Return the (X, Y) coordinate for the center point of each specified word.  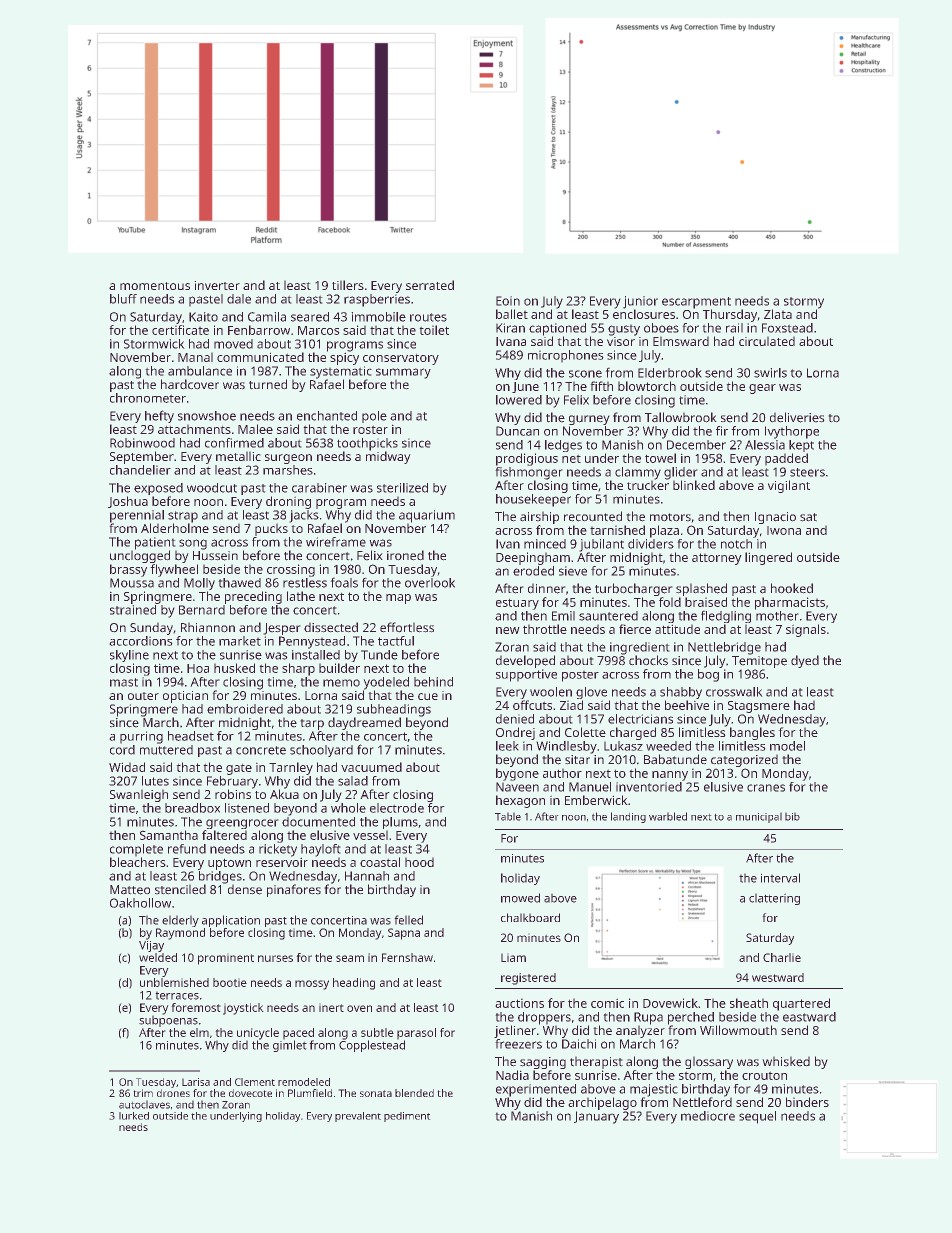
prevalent (358, 1117)
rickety (278, 850)
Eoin (508, 301)
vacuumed (371, 767)
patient (155, 543)
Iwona (784, 530)
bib (792, 816)
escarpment (696, 303)
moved (233, 344)
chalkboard (530, 917)
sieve (573, 571)
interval (780, 878)
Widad (127, 767)
